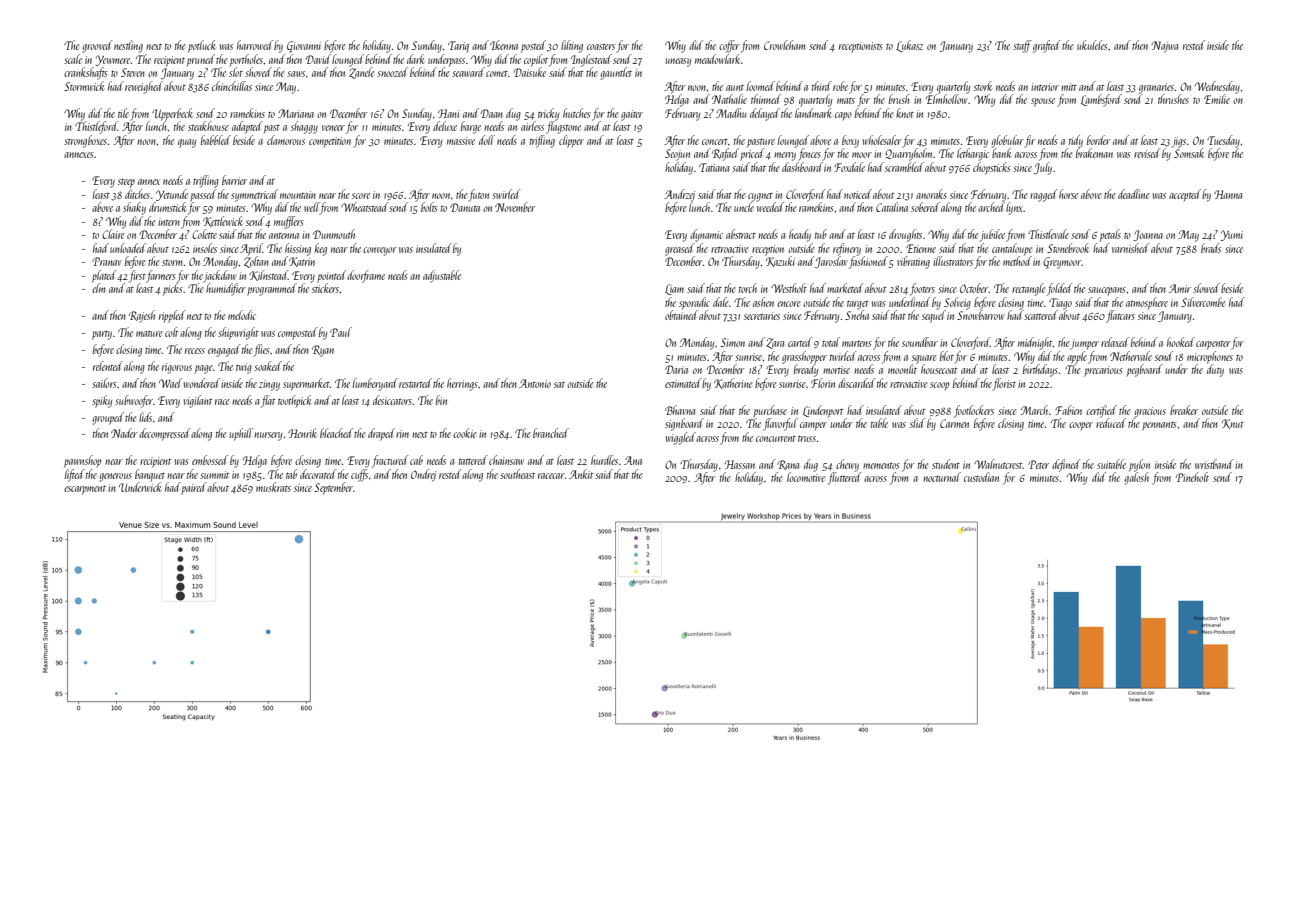  What do you see at coordinates (1217, 99) in the image?
I see `Emilie` at bounding box center [1217, 99].
